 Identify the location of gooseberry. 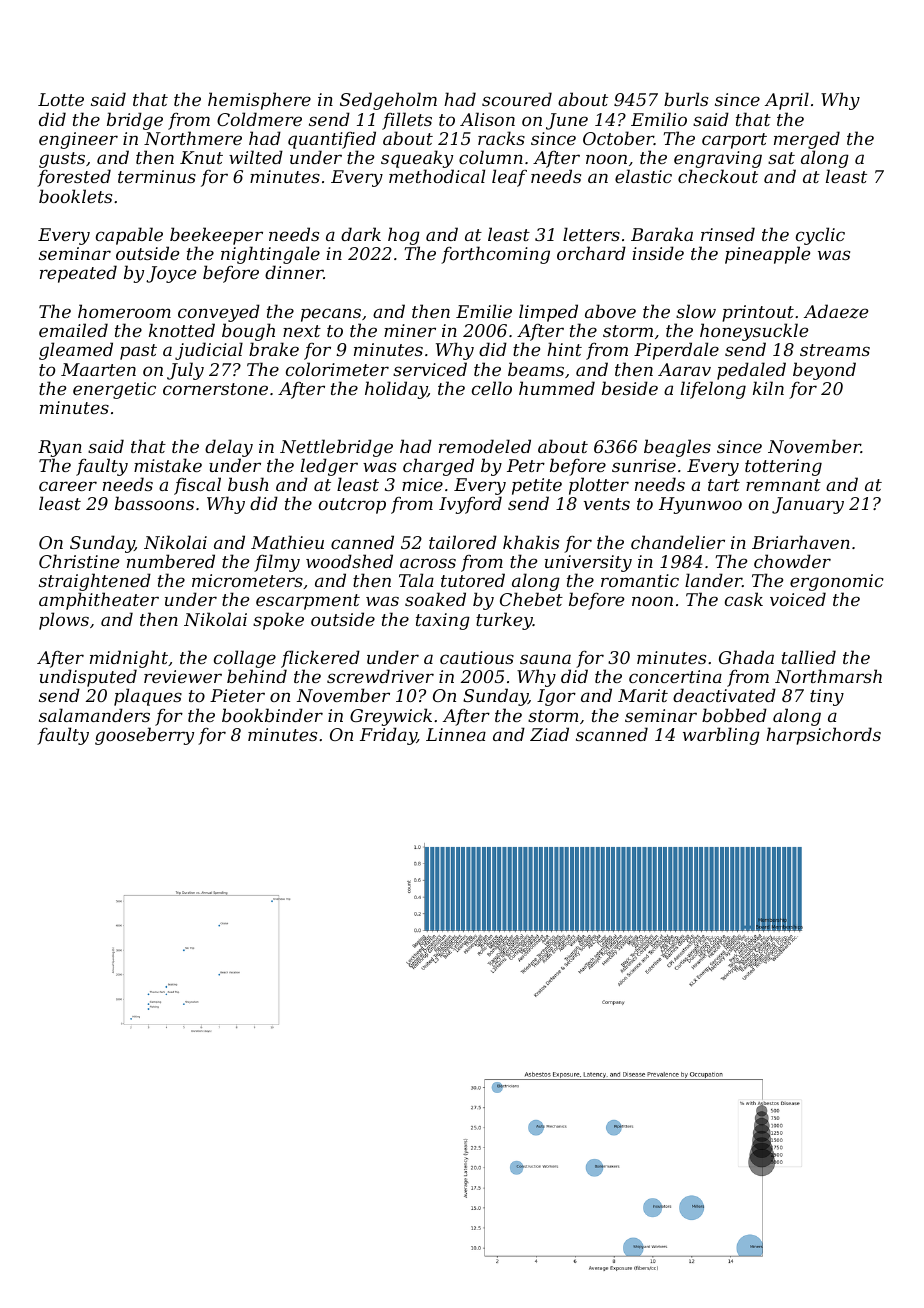
(144, 736).
